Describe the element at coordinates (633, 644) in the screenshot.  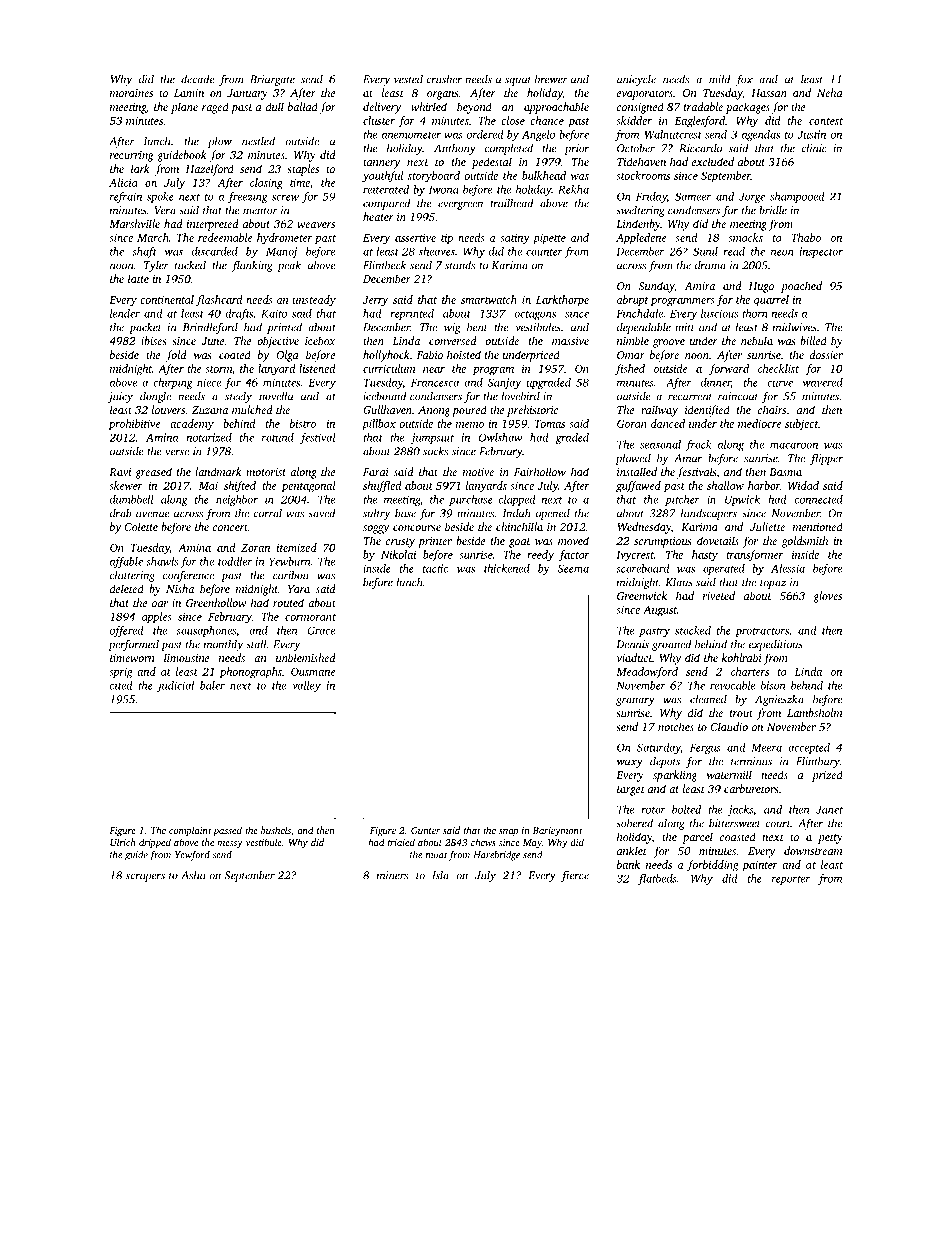
I see `Dennis` at that location.
